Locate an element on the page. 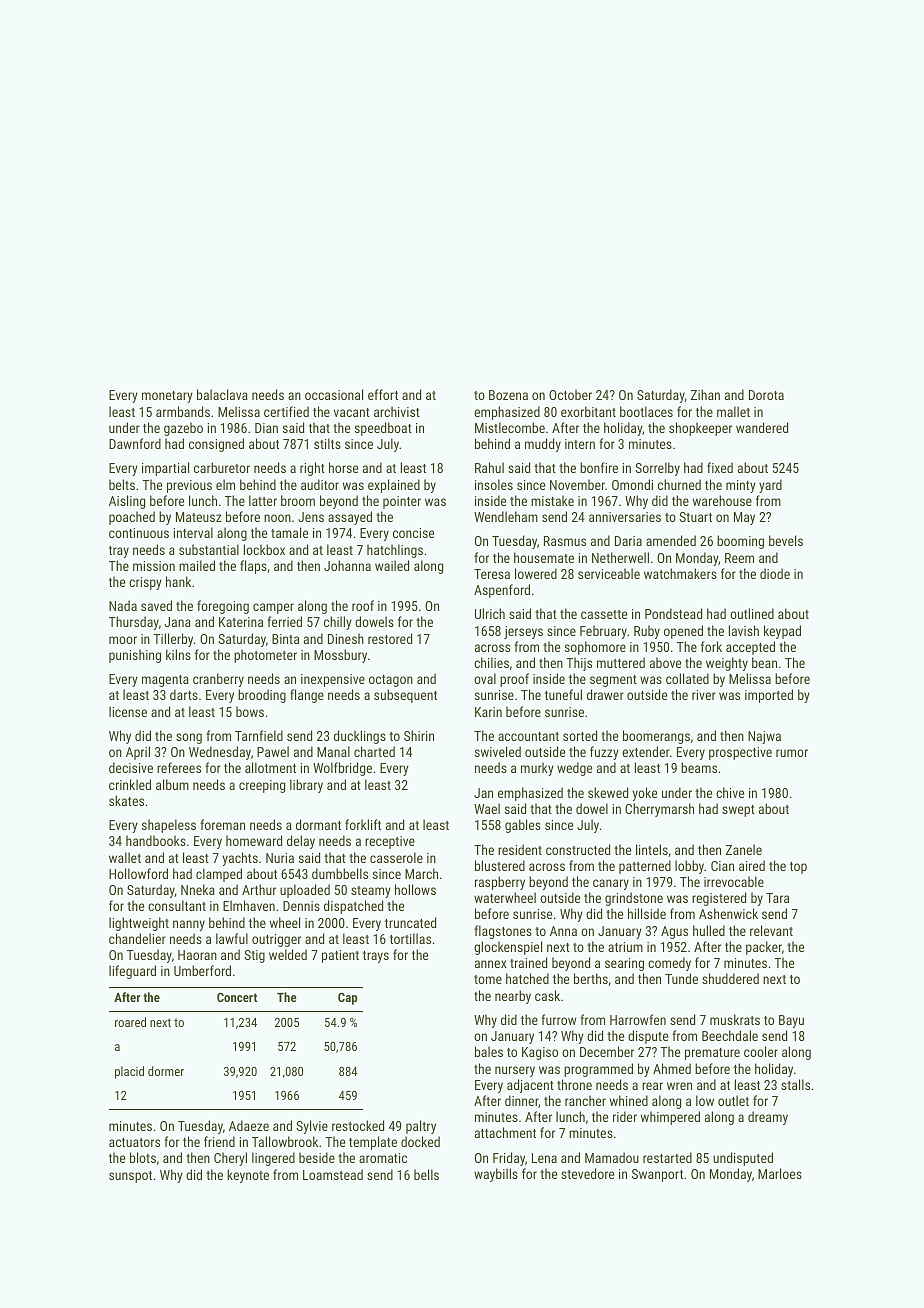 Image resolution: width=924 pixels, height=1308 pixels. previous is located at coordinates (189, 486).
